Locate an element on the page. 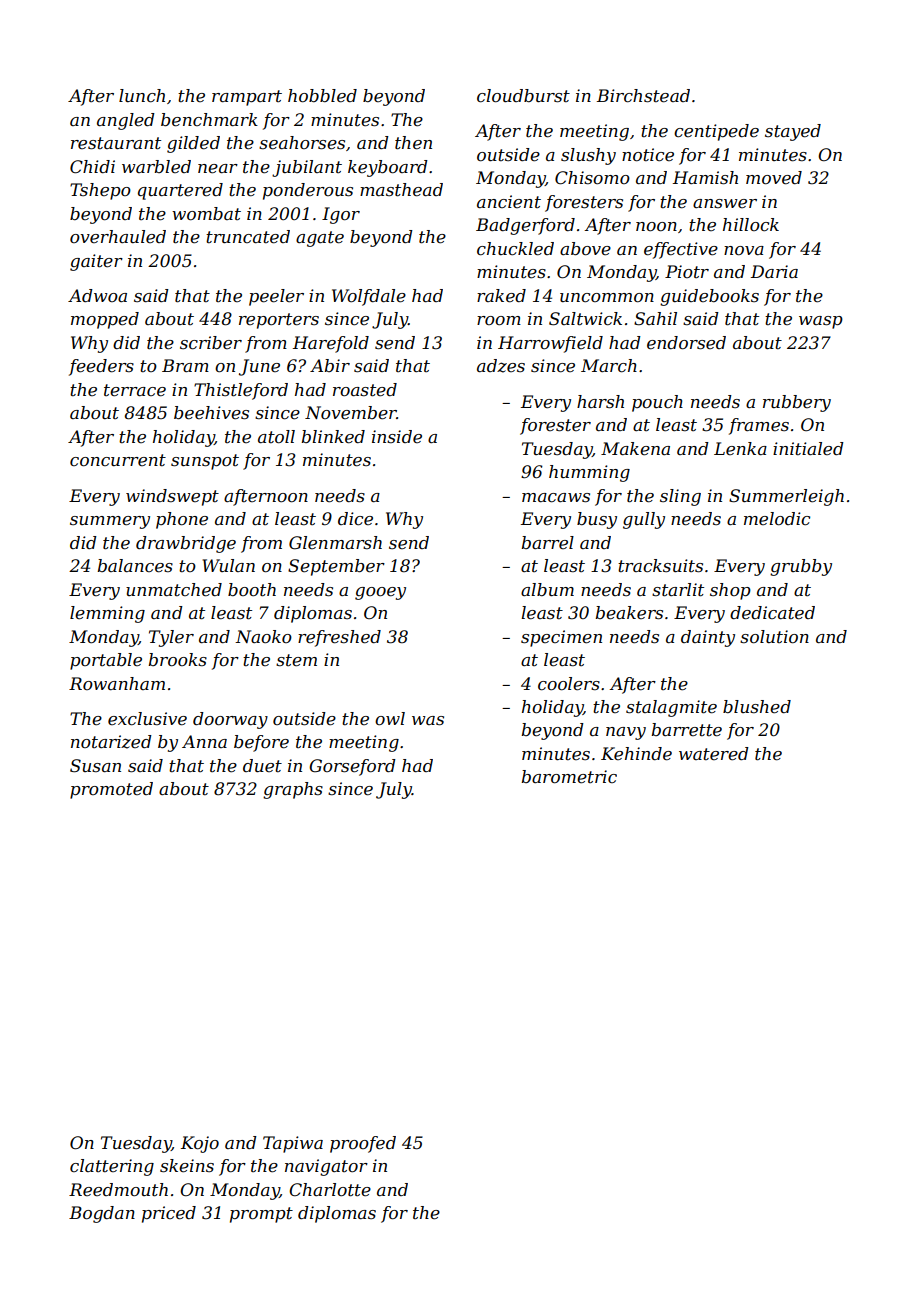 This document has width=924, height=1314. dice is located at coordinates (355, 518).
